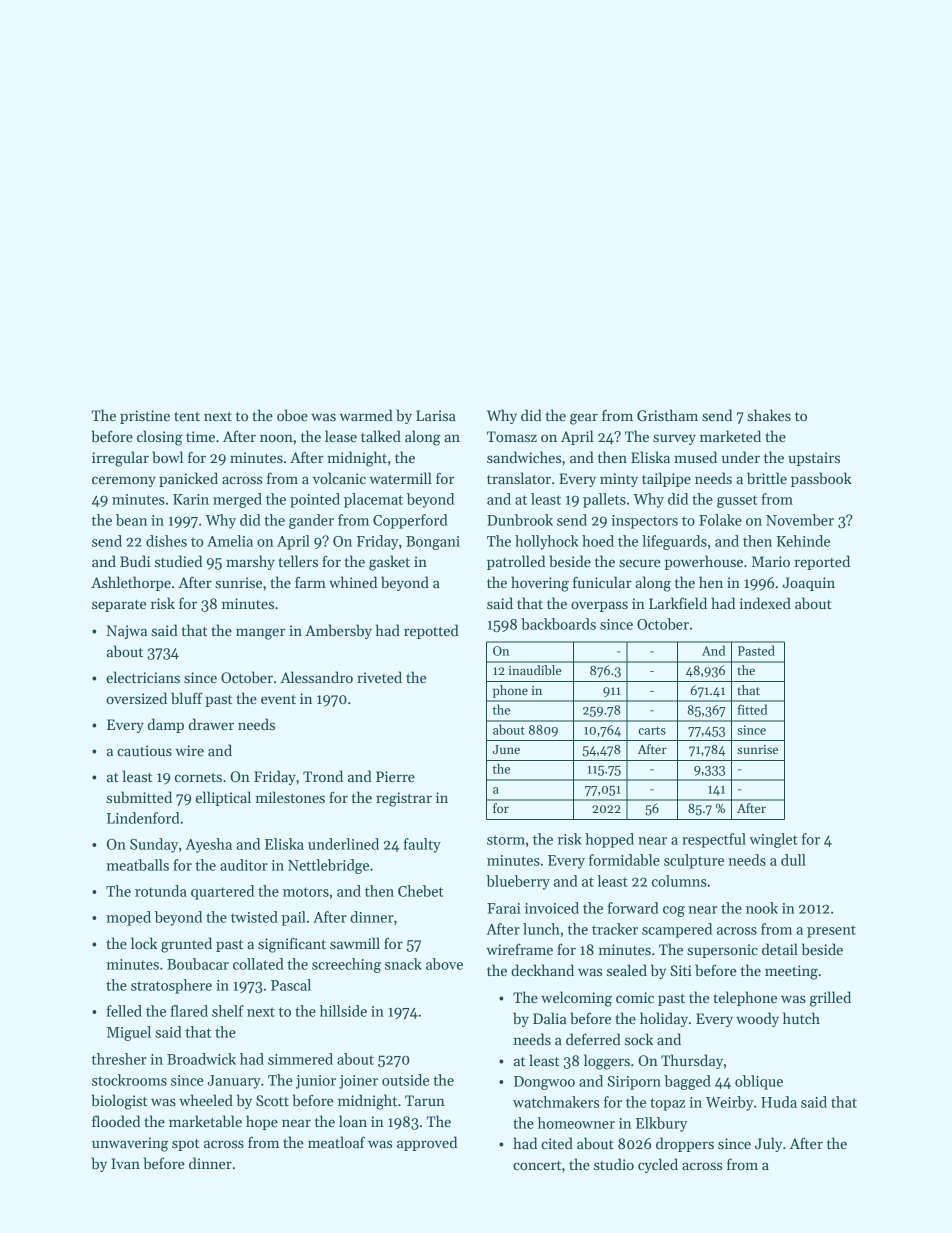 This page has height=1233, width=952. Describe the element at coordinates (422, 845) in the page. I see `faulty` at that location.
